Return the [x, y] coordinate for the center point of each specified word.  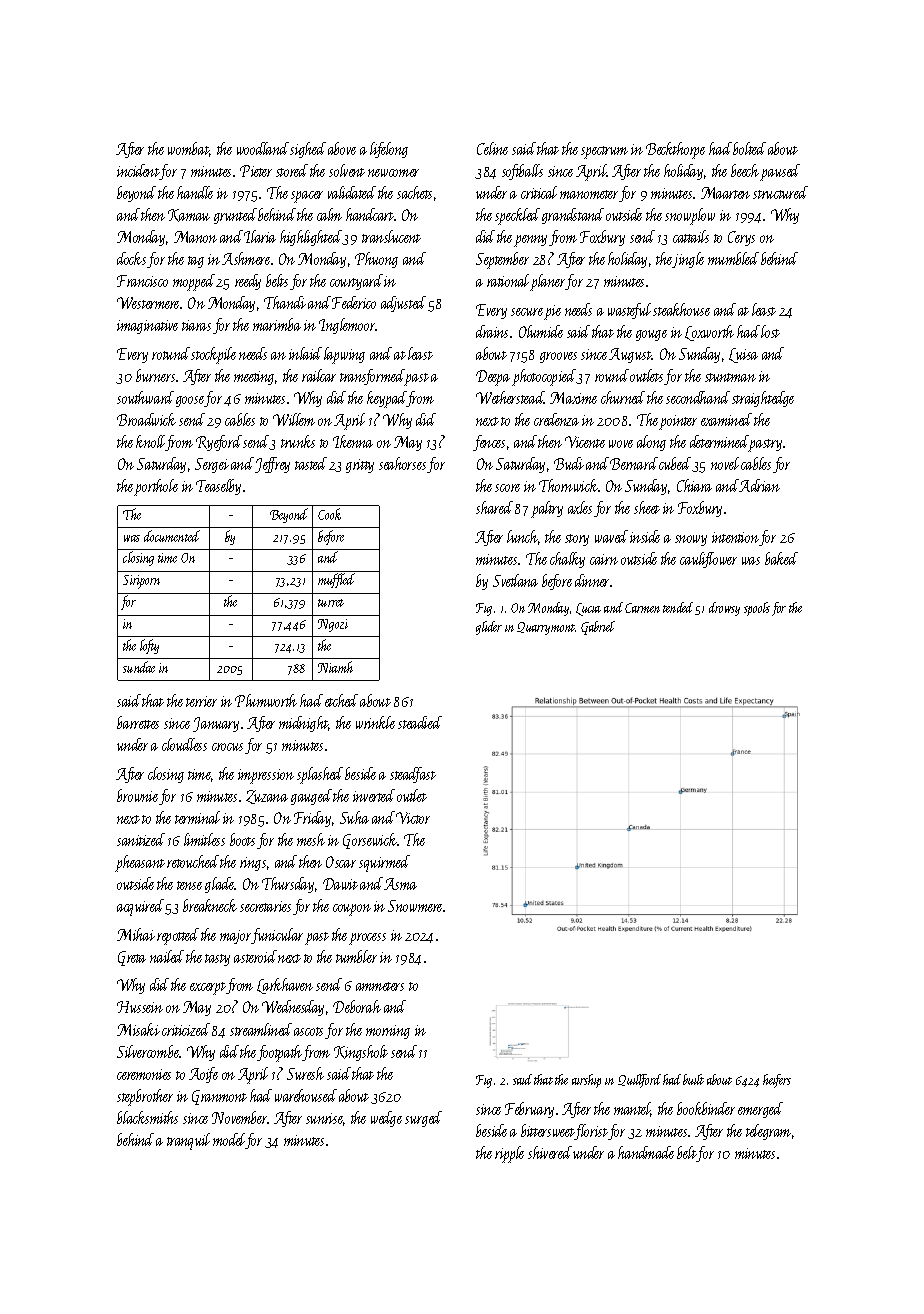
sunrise [325, 1119]
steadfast [413, 775]
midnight [304, 724]
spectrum [604, 152]
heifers [777, 1081]
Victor [413, 818]
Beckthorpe [675, 150]
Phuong [376, 260]
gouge [651, 335]
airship [586, 1081]
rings [253, 864]
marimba [277, 324]
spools [757, 609]
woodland [263, 148]
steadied [420, 722]
